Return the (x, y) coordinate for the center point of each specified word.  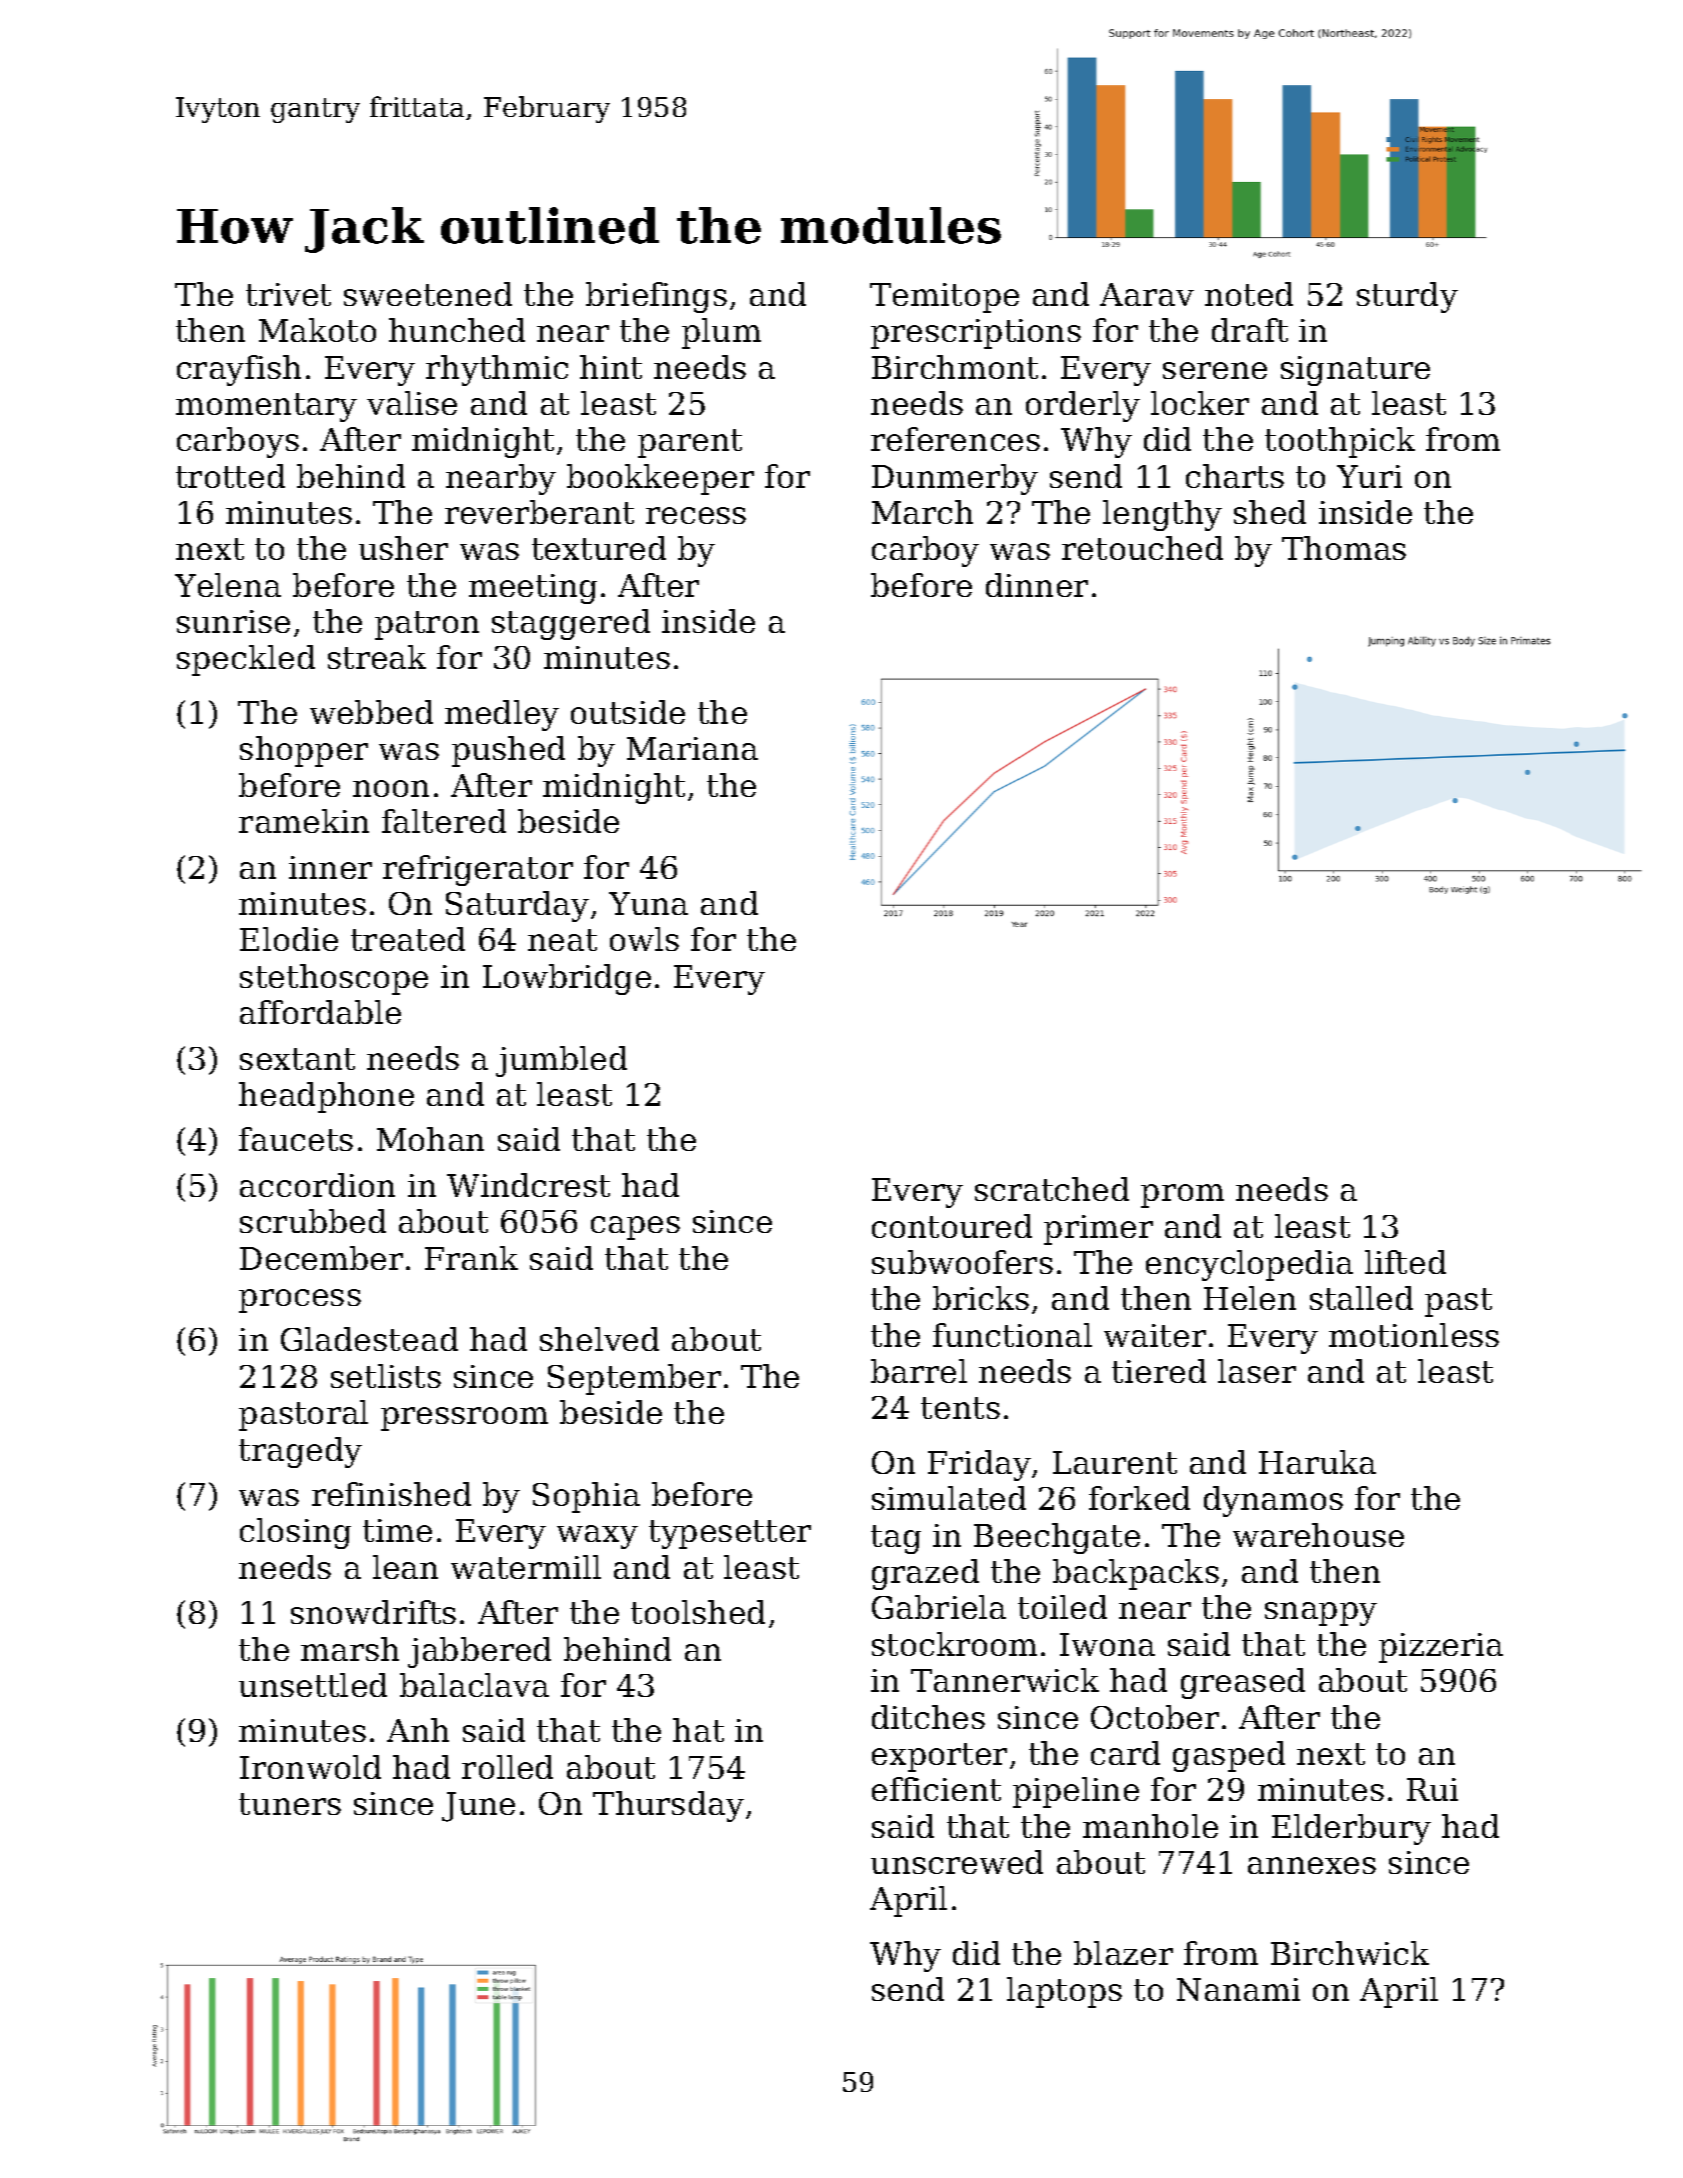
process (300, 1301)
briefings (656, 297)
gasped (1229, 1756)
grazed (925, 1574)
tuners (290, 1804)
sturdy (1407, 297)
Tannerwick (1005, 1680)
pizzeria (1441, 1648)
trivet (288, 294)
